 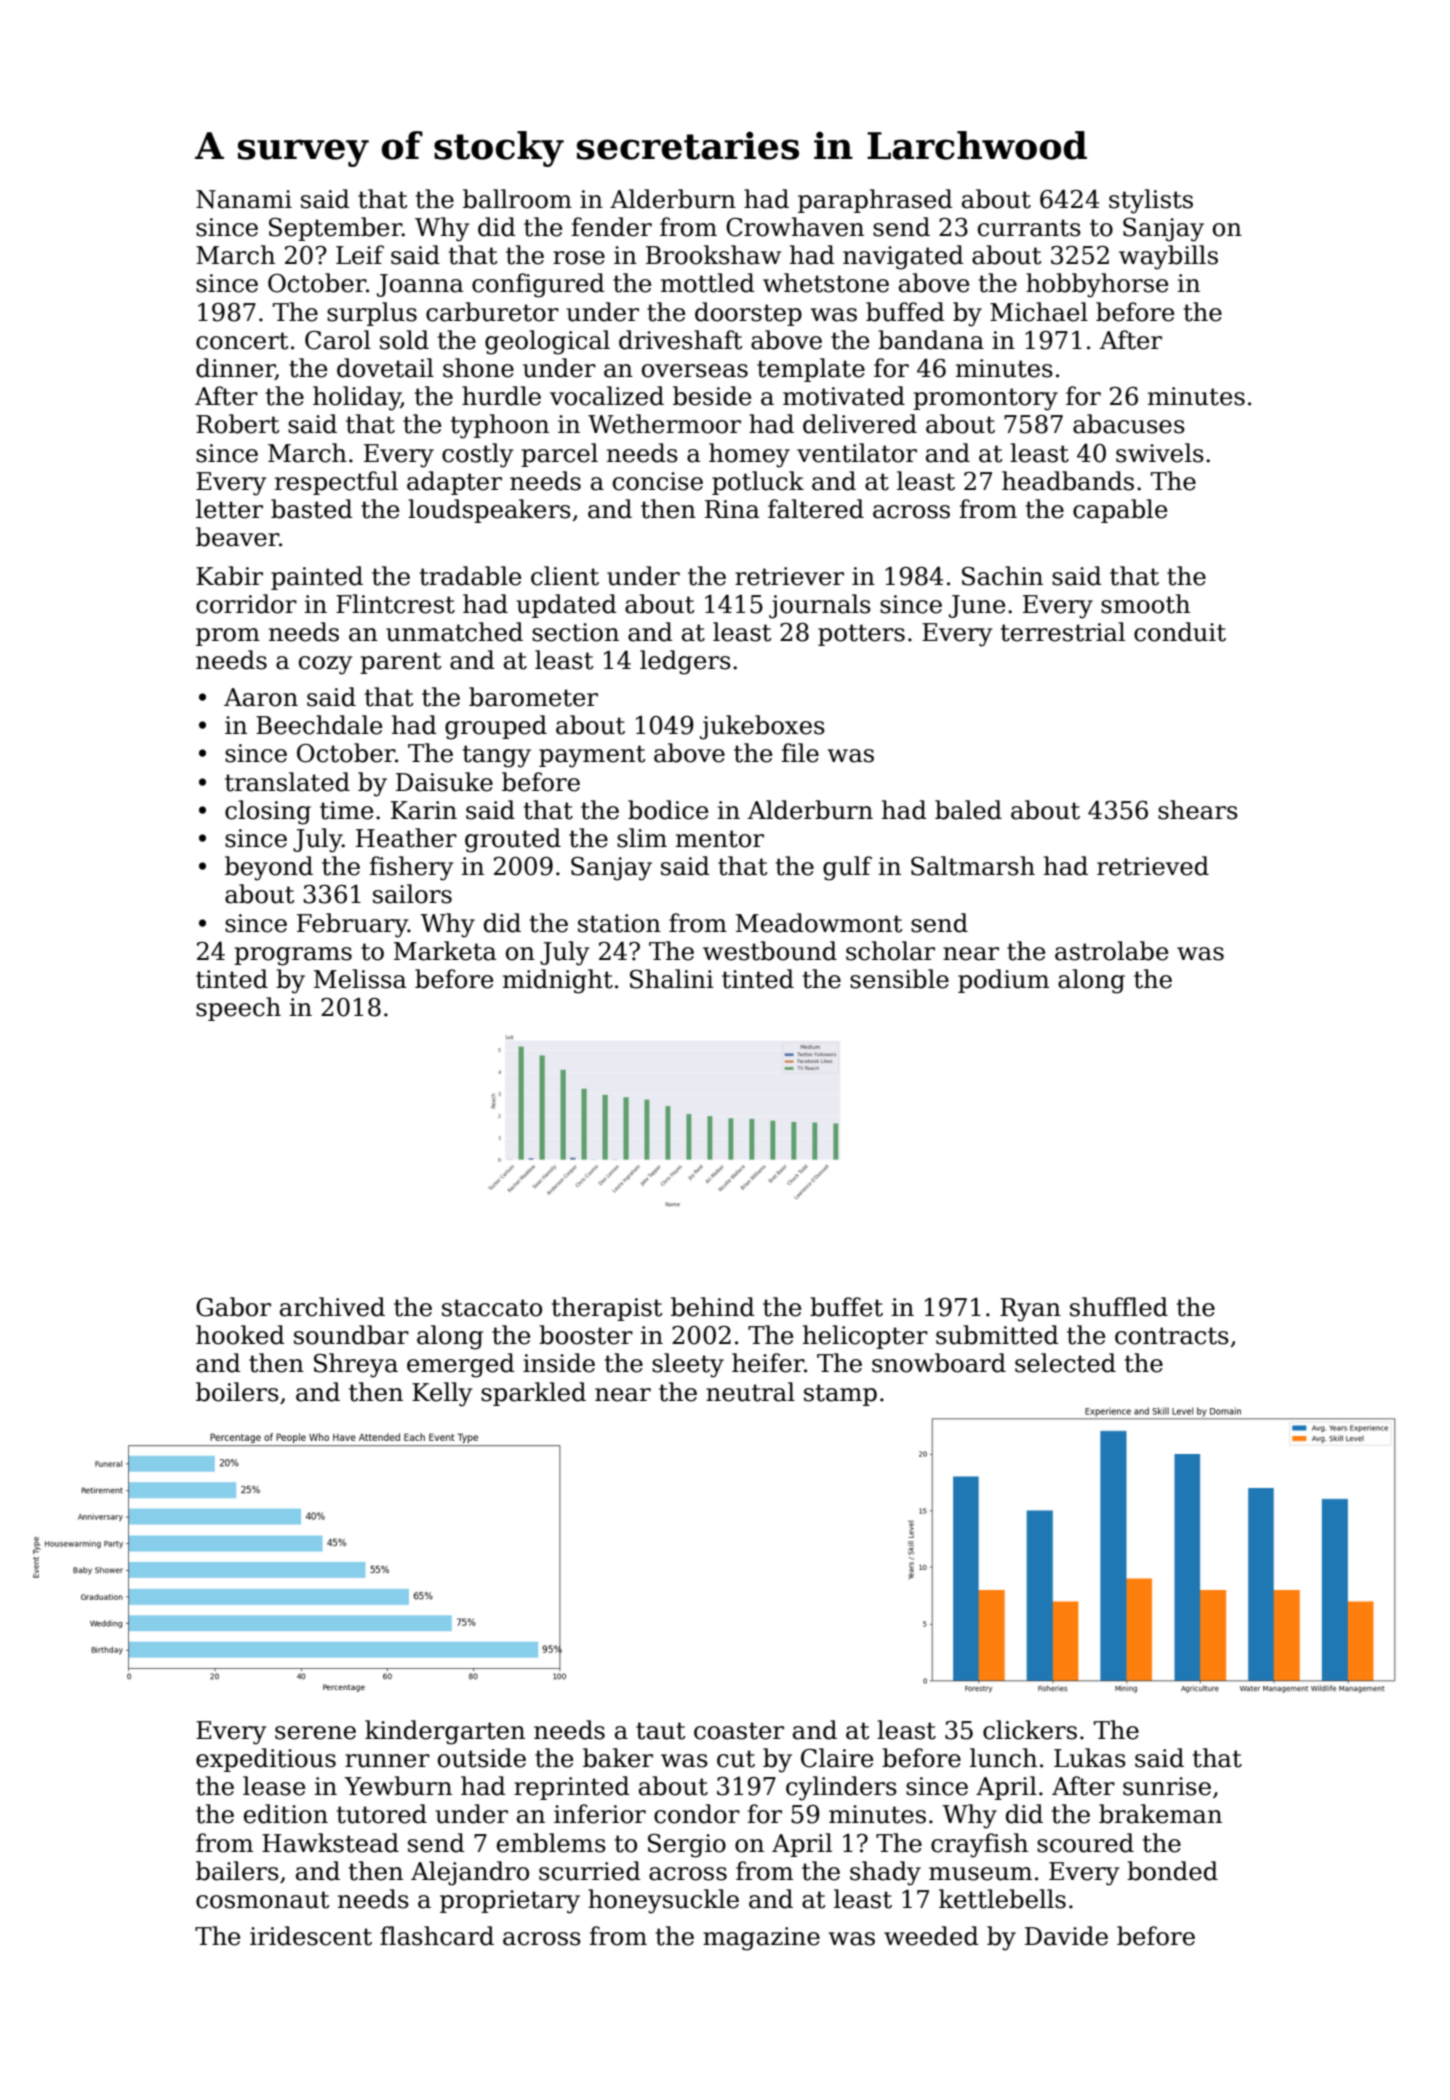 I want to click on file, so click(x=800, y=753).
